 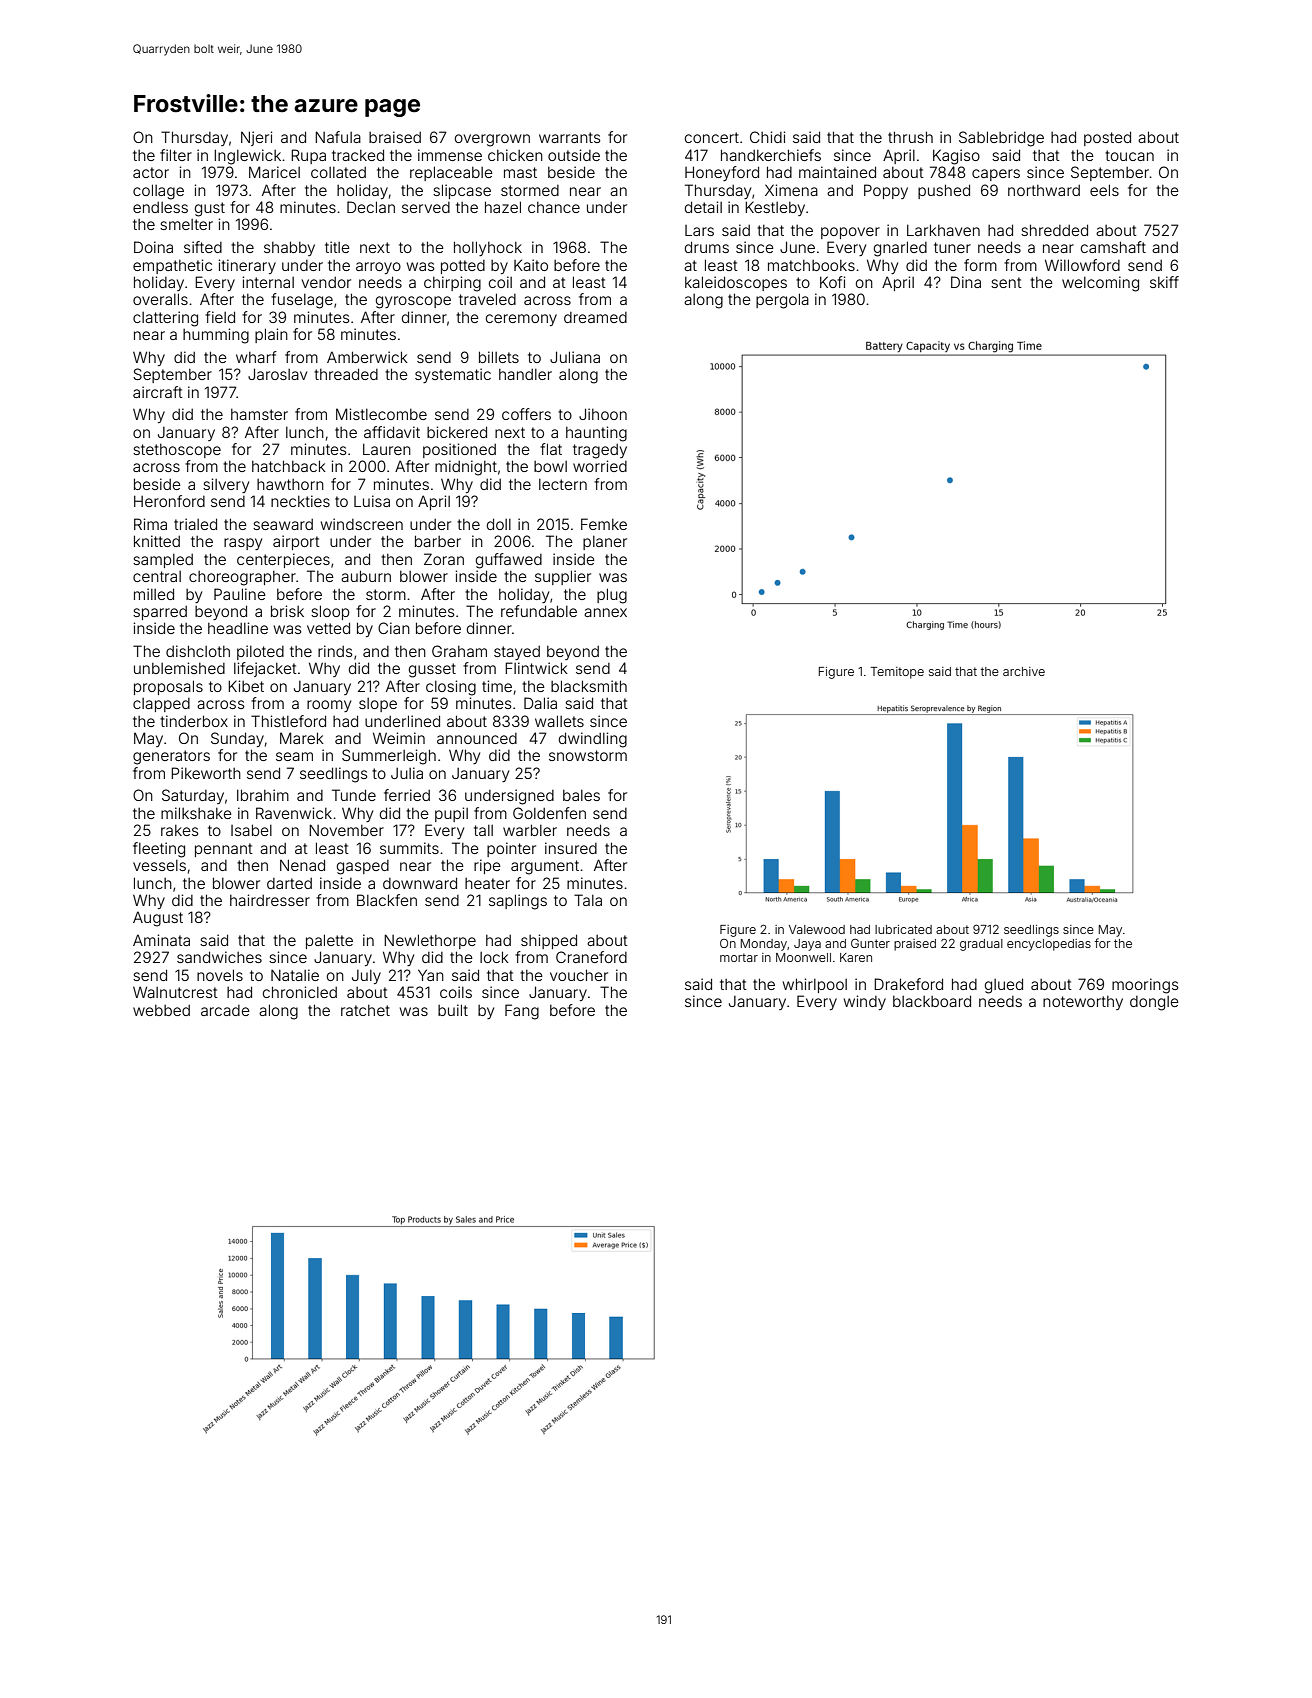 What do you see at coordinates (219, 957) in the screenshot?
I see `sandwiches` at bounding box center [219, 957].
